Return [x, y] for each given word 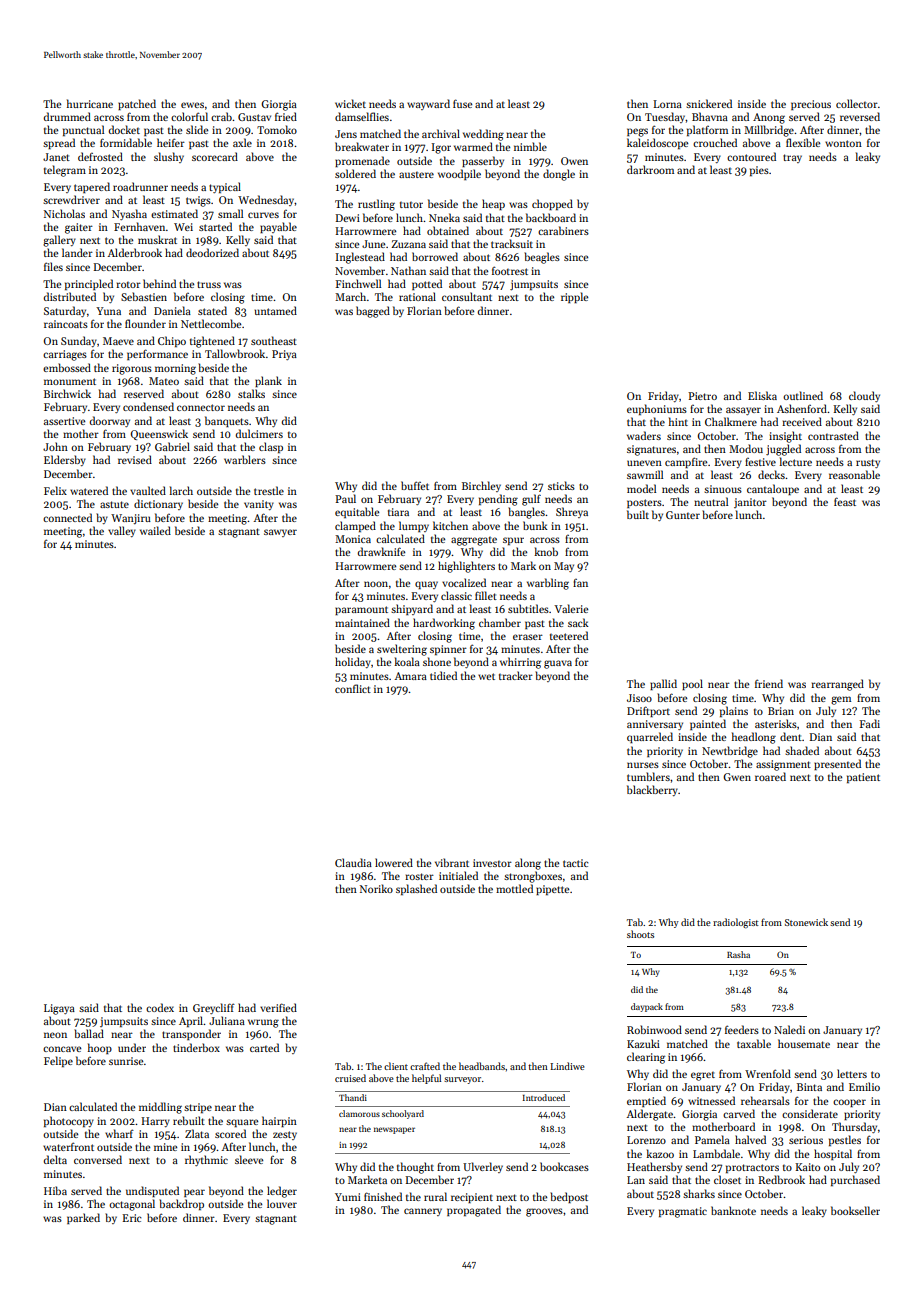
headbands [482, 1066]
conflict [353, 688]
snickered [709, 103]
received [802, 421]
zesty [285, 1135]
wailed [155, 530]
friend [769, 683]
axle [242, 142]
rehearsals [765, 1100]
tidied [443, 675]
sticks [561, 485]
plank [268, 381]
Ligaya [59, 1009]
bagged [373, 312]
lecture [796, 461]
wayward [428, 104]
